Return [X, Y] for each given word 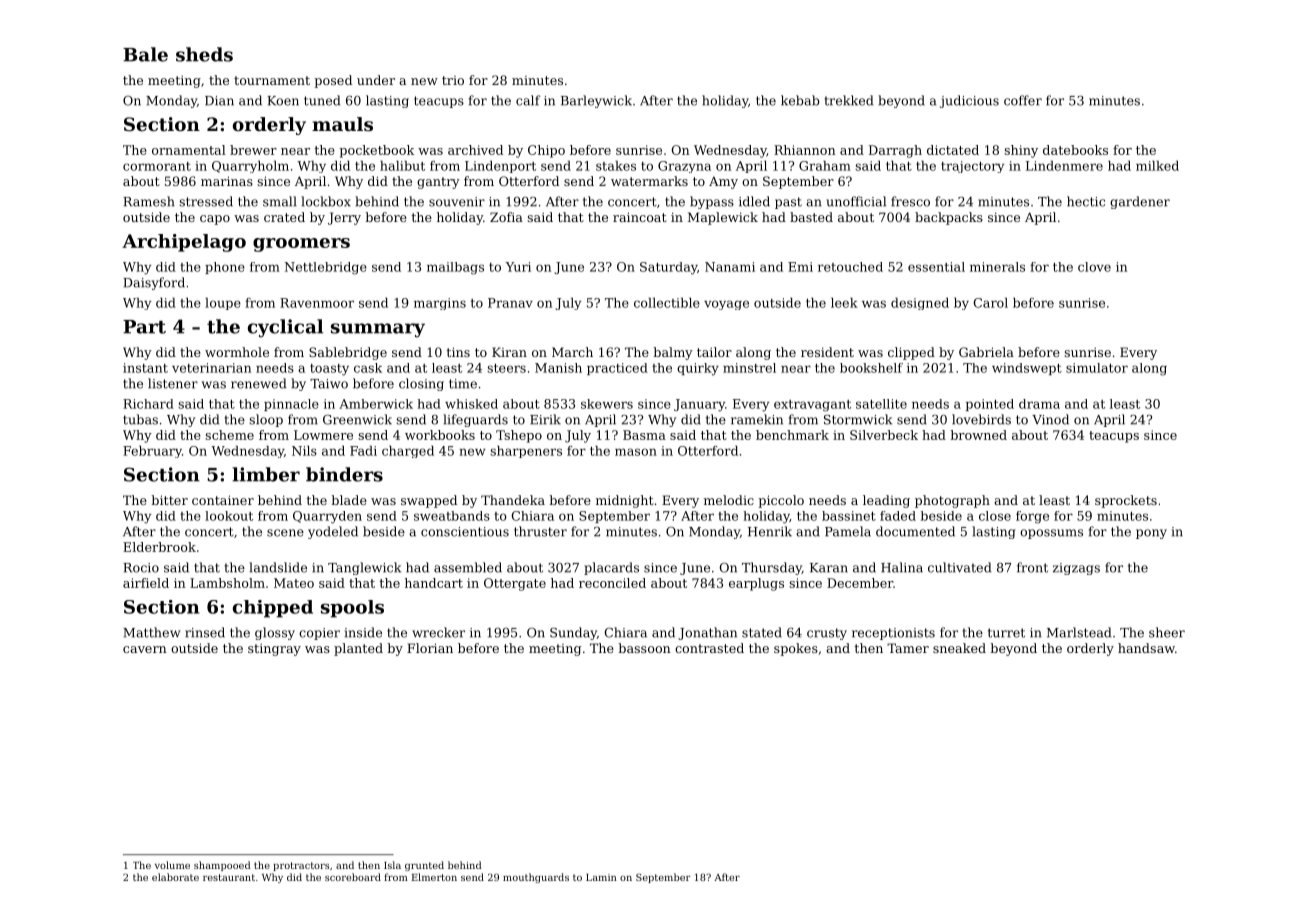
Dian [219, 101]
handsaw [1146, 648]
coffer [1023, 100]
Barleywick [596, 101]
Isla [392, 865]
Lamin [601, 877]
